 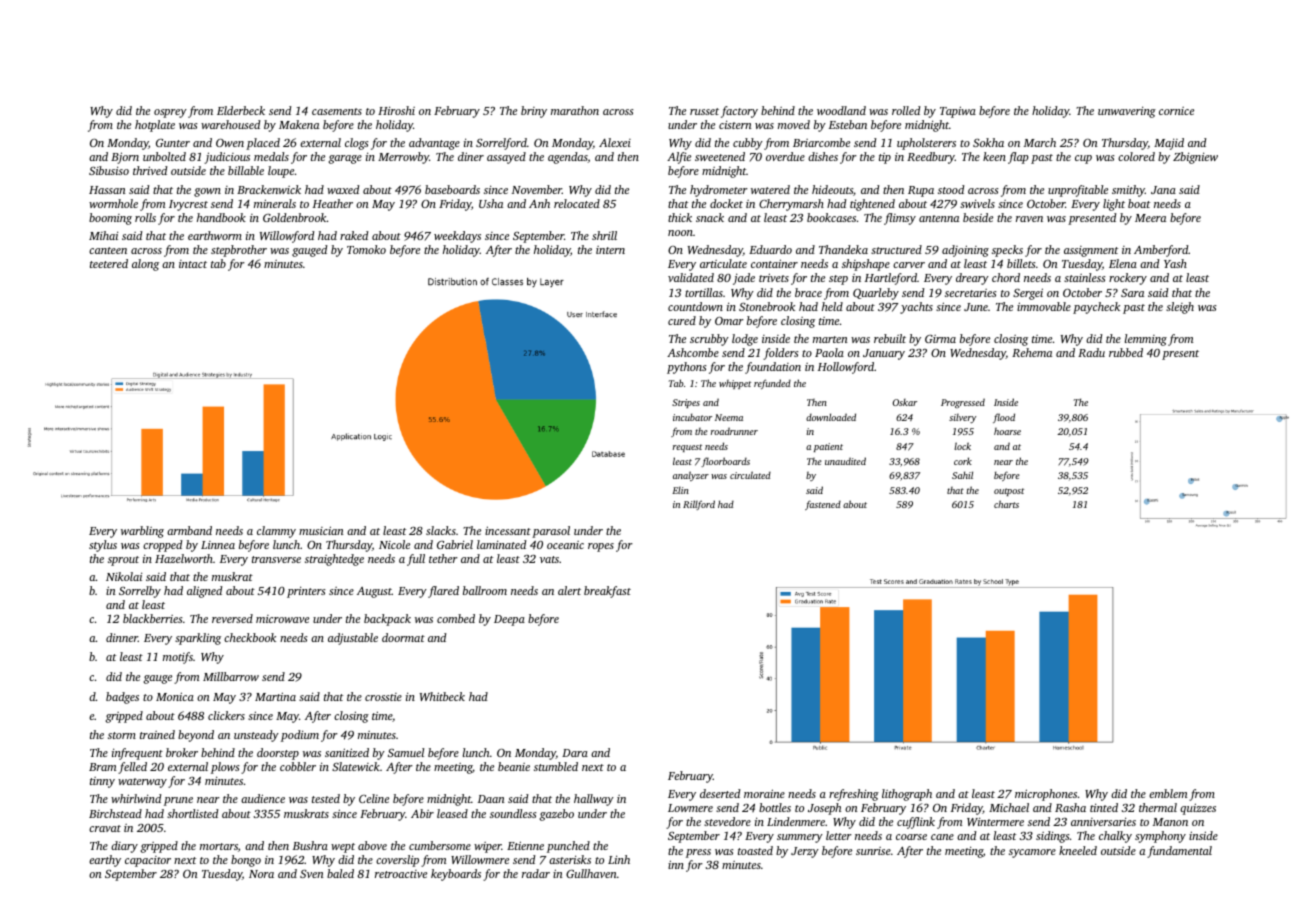 I want to click on Stripes, so click(x=686, y=403).
